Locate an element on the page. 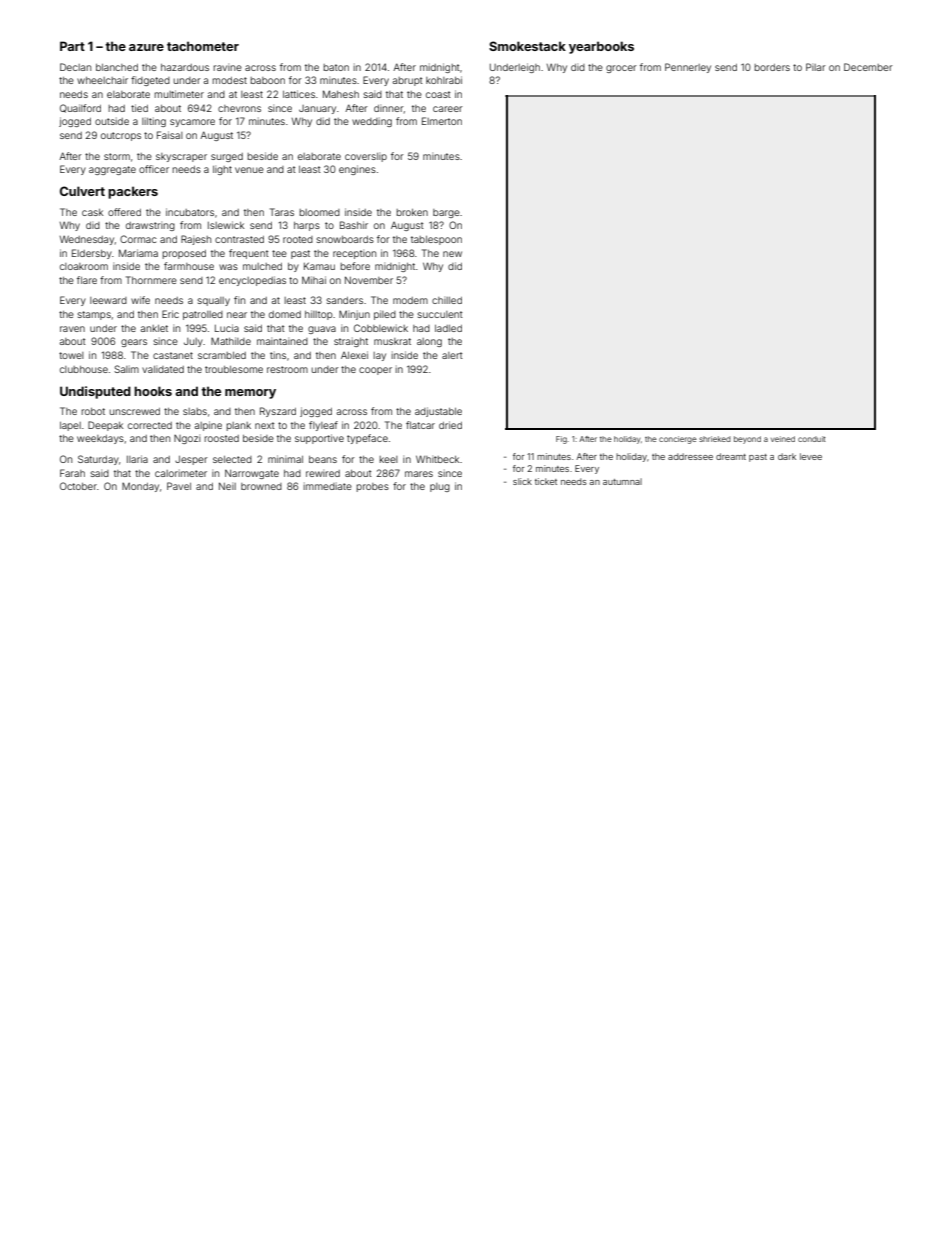 Image resolution: width=952 pixels, height=1233 pixels. dark is located at coordinates (787, 456).
